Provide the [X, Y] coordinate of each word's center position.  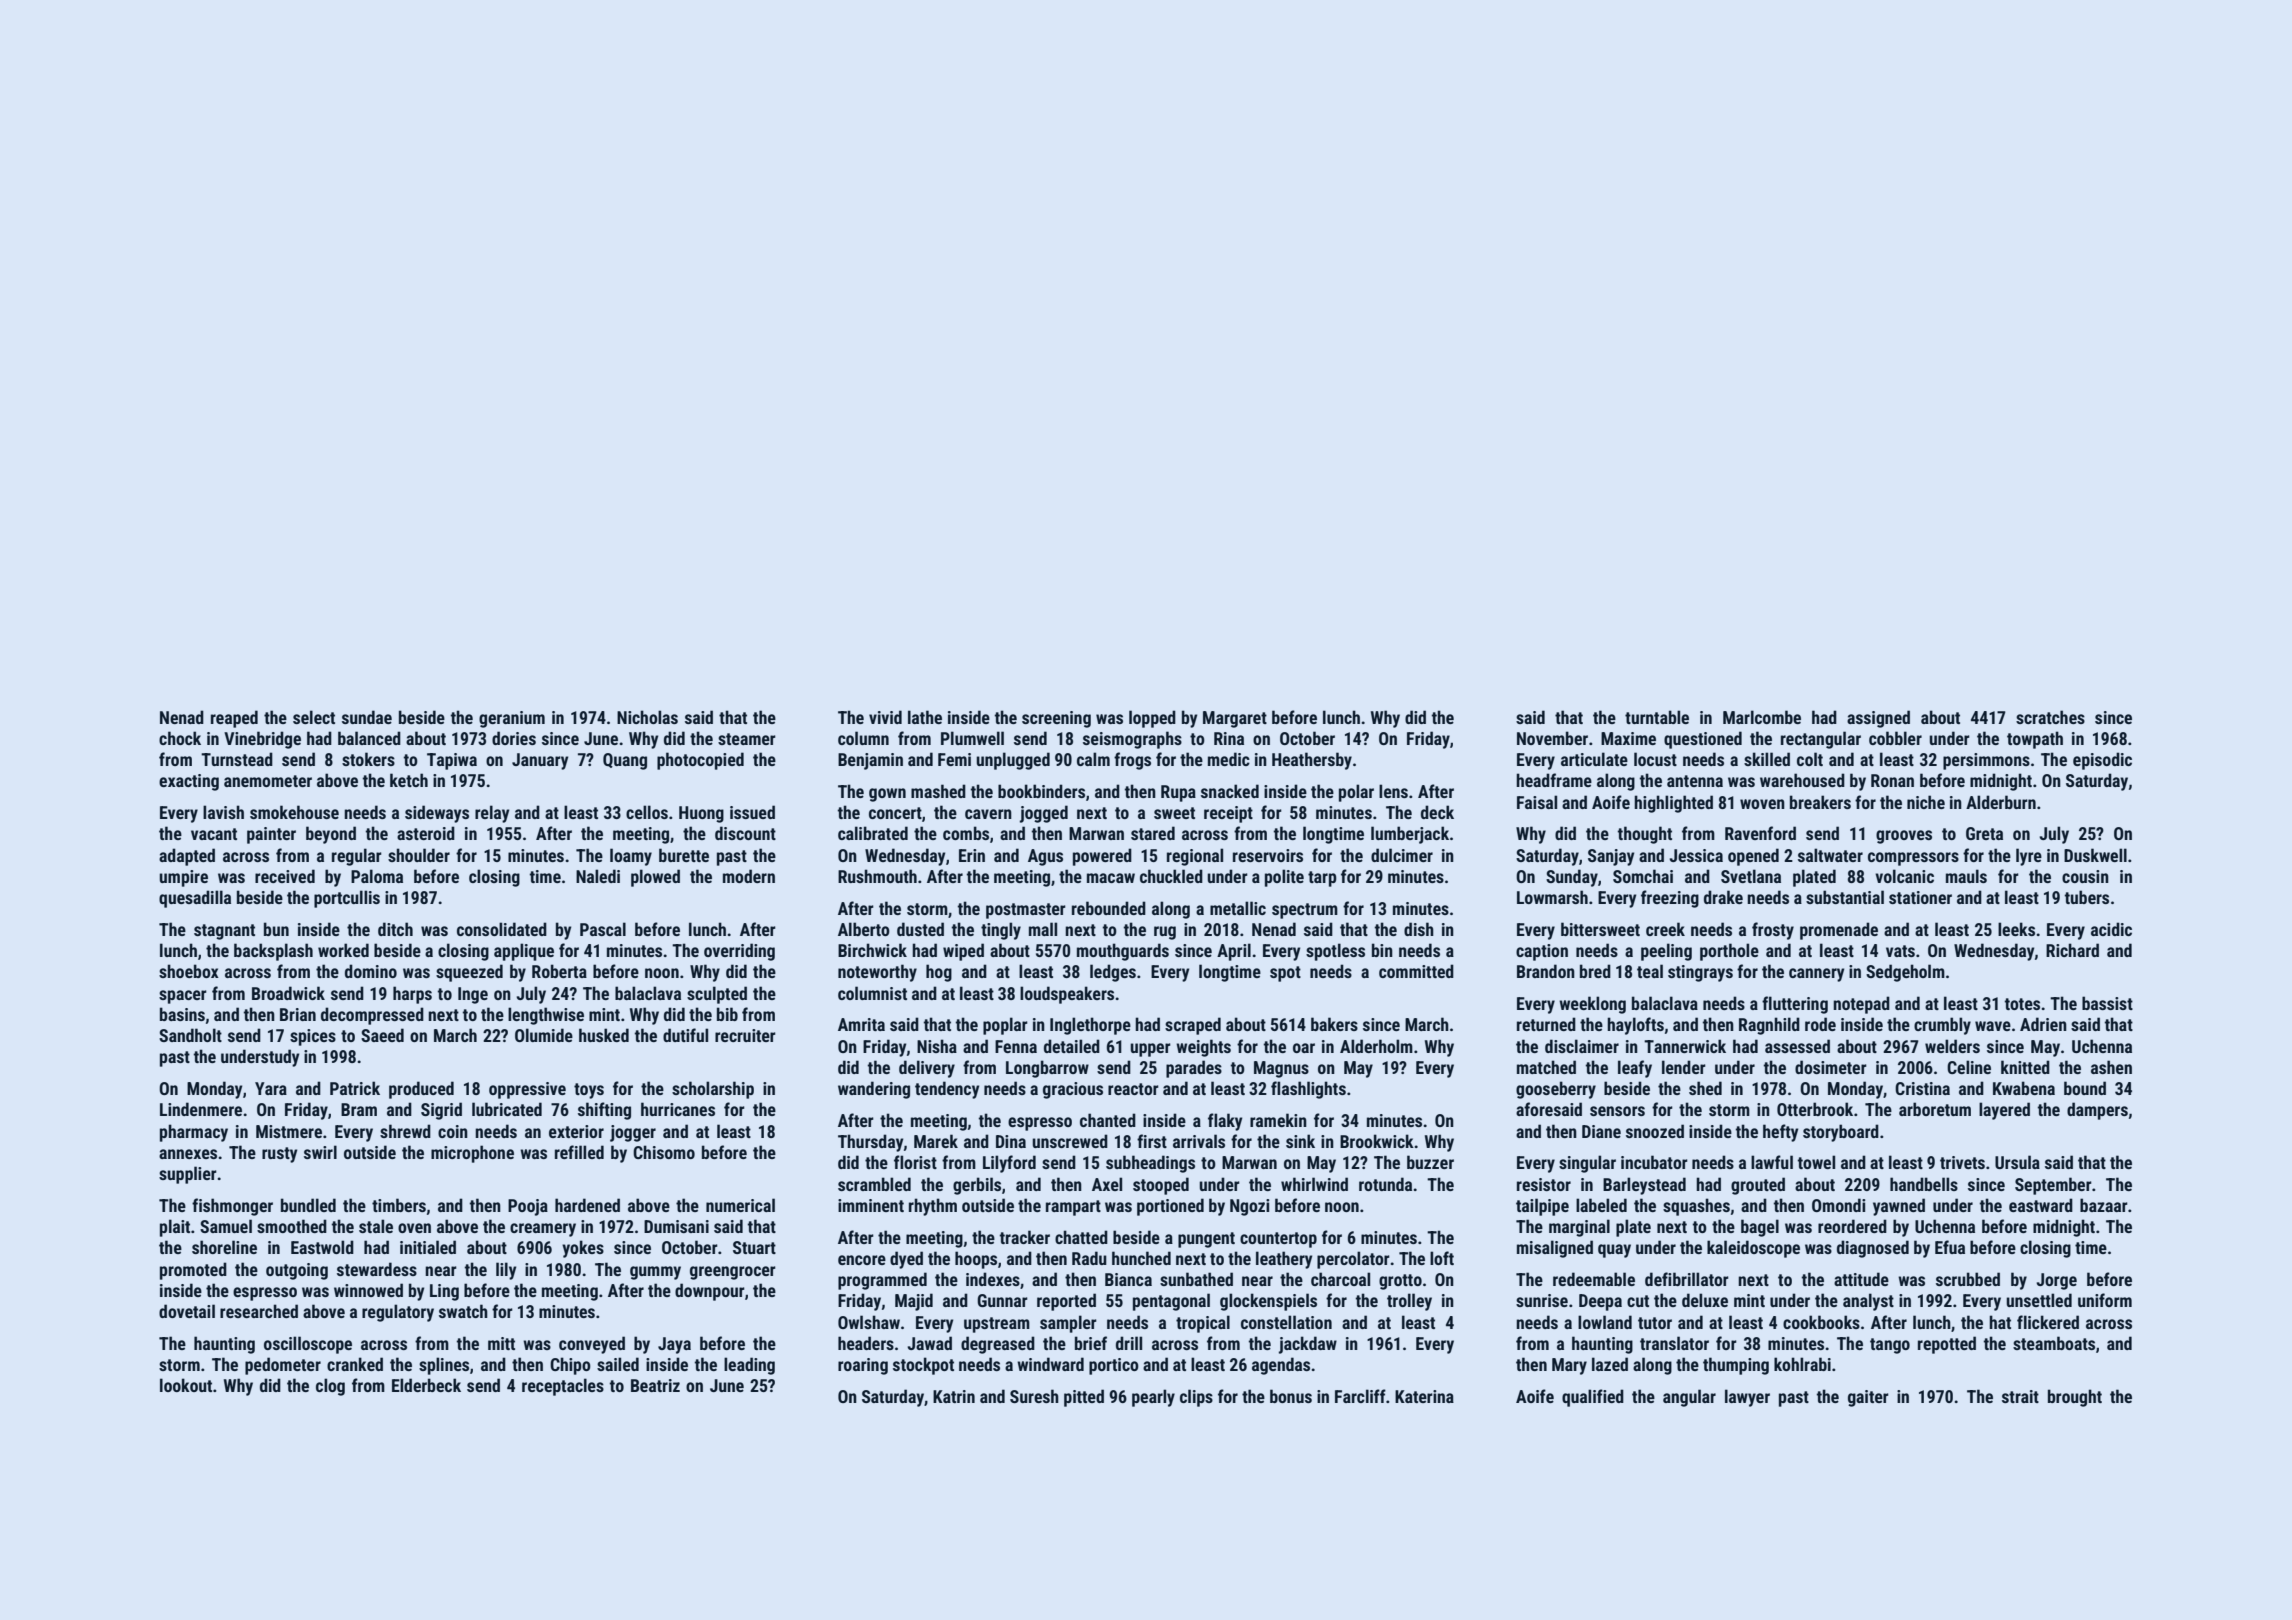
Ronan [1892, 780]
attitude [1861, 1279]
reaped [234, 719]
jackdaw [1308, 1345]
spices [313, 1037]
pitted [1084, 1398]
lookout [186, 1385]
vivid [885, 717]
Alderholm [1376, 1046]
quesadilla [195, 899]
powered [1102, 857]
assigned [1878, 719]
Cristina [1922, 1088]
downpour [710, 1292]
